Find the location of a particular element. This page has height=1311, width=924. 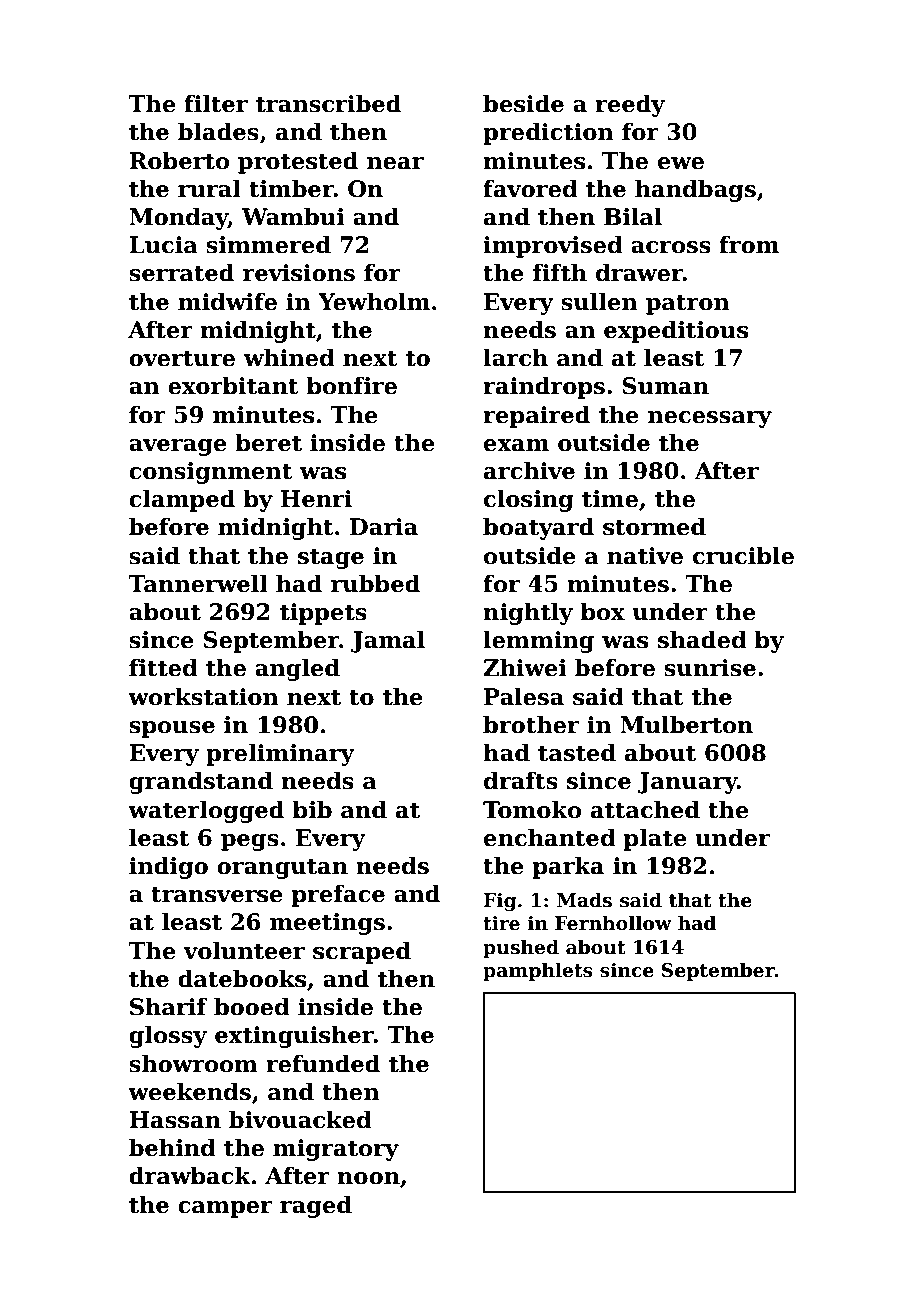

beside is located at coordinates (523, 103).
